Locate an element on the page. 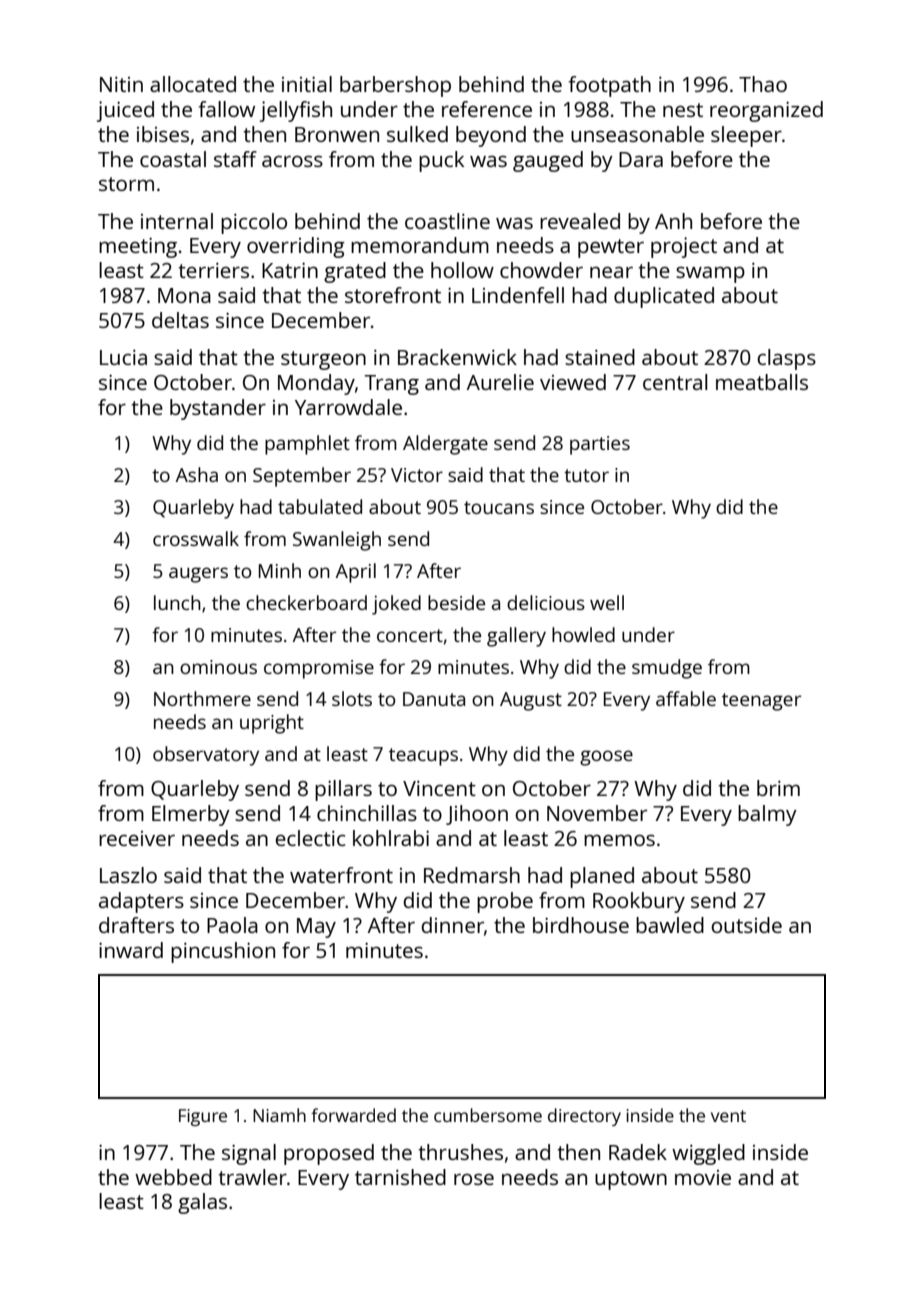  sturgeon is located at coordinates (323, 360).
